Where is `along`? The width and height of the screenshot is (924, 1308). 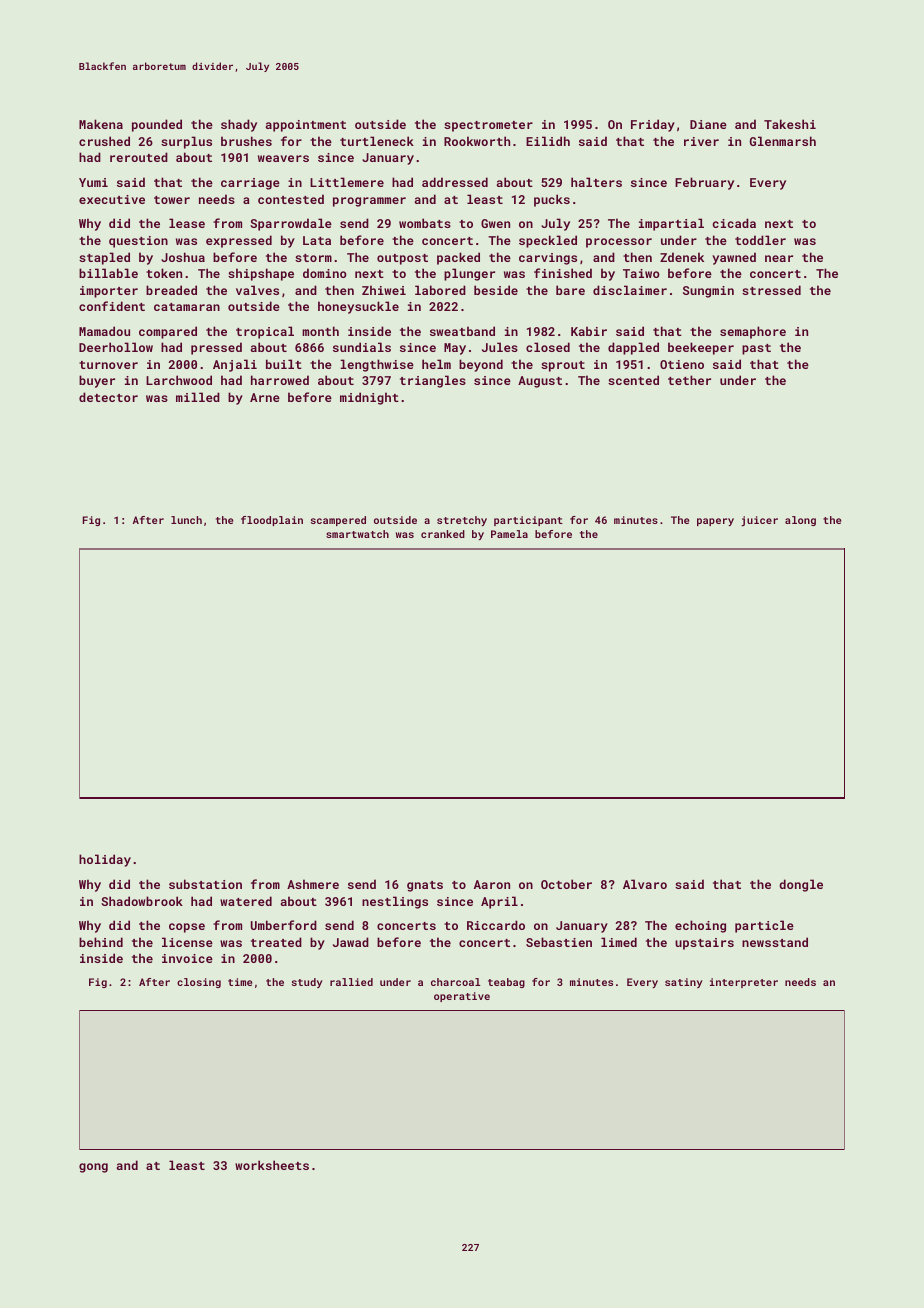
along is located at coordinates (800, 521).
